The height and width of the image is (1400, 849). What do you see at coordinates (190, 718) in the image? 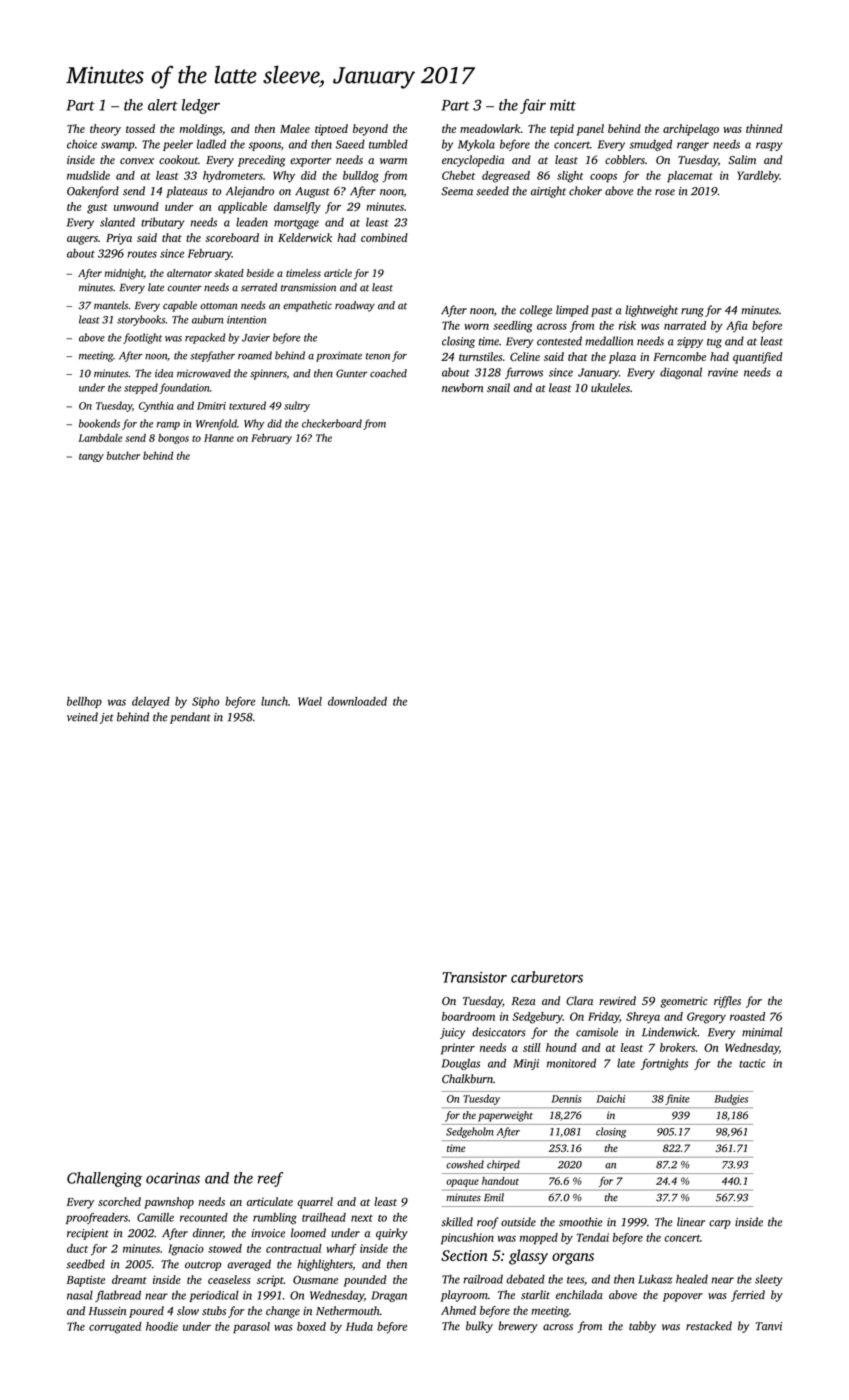
I see `pendant` at bounding box center [190, 718].
